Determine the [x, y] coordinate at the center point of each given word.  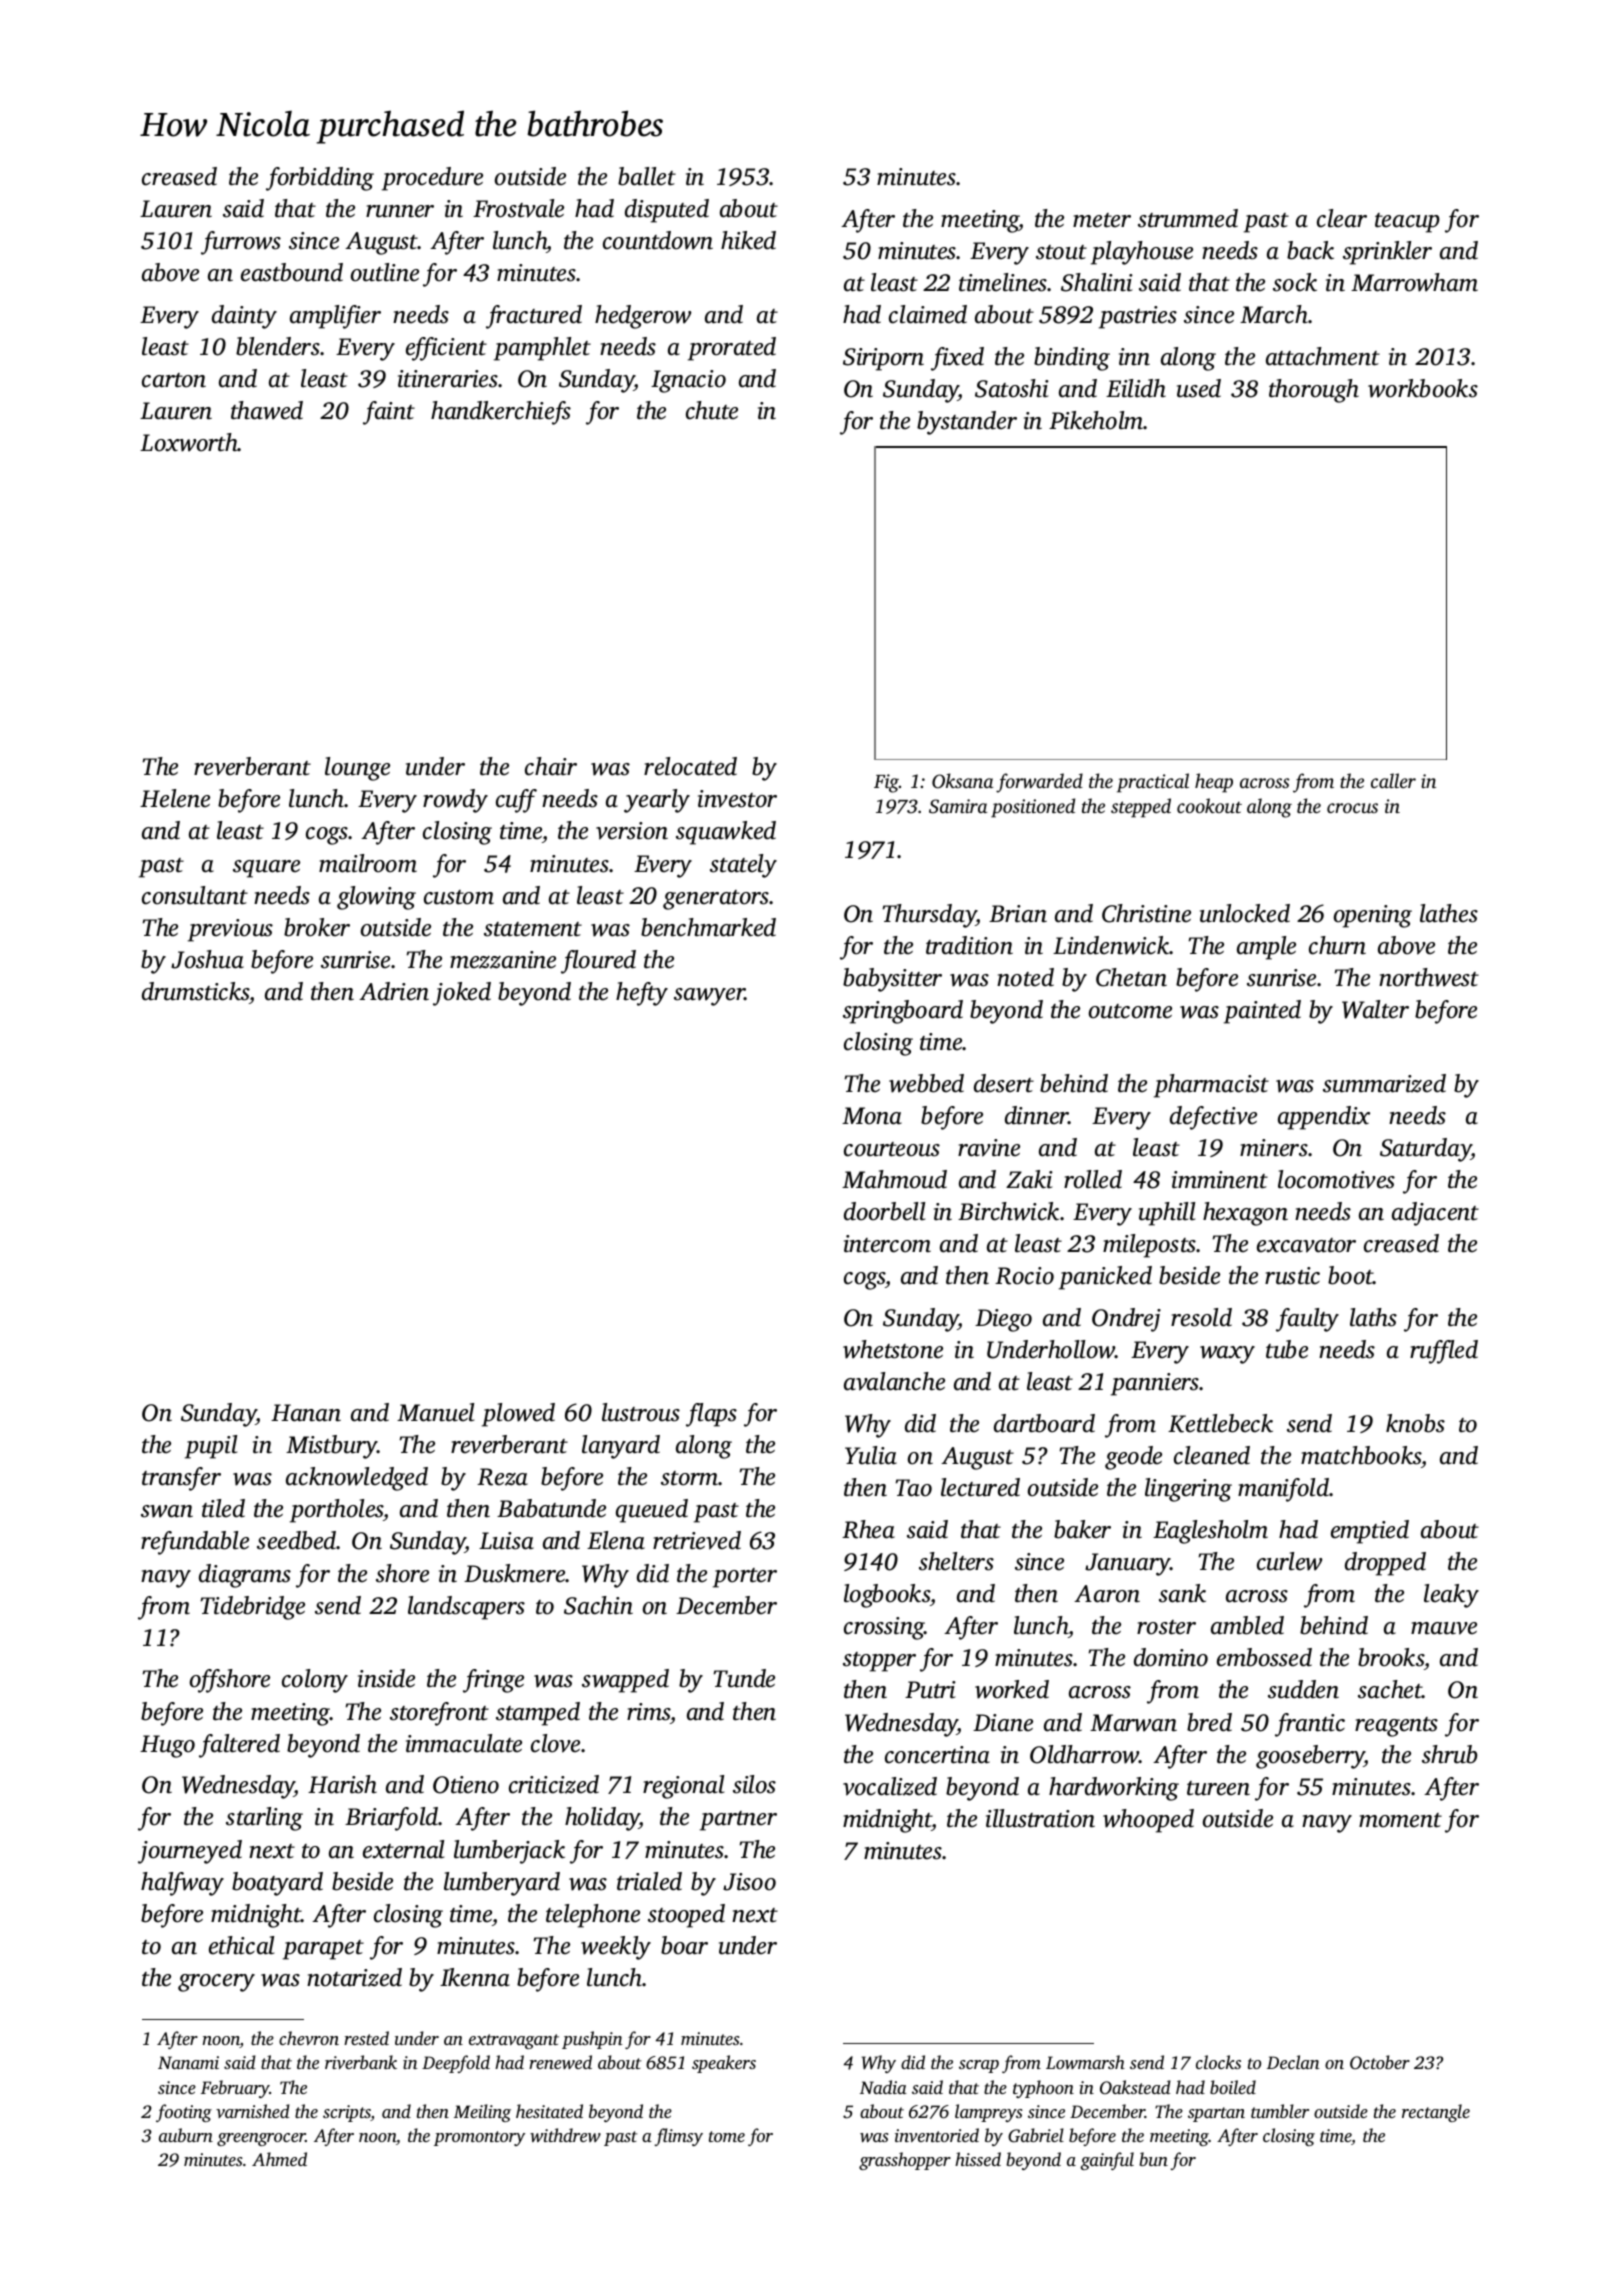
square [266, 869]
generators [716, 900]
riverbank [361, 2062]
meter [1102, 220]
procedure [432, 179]
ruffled [1444, 1352]
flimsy [678, 2137]
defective [1213, 1118]
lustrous [641, 1412]
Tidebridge [253, 1608]
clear [1342, 218]
